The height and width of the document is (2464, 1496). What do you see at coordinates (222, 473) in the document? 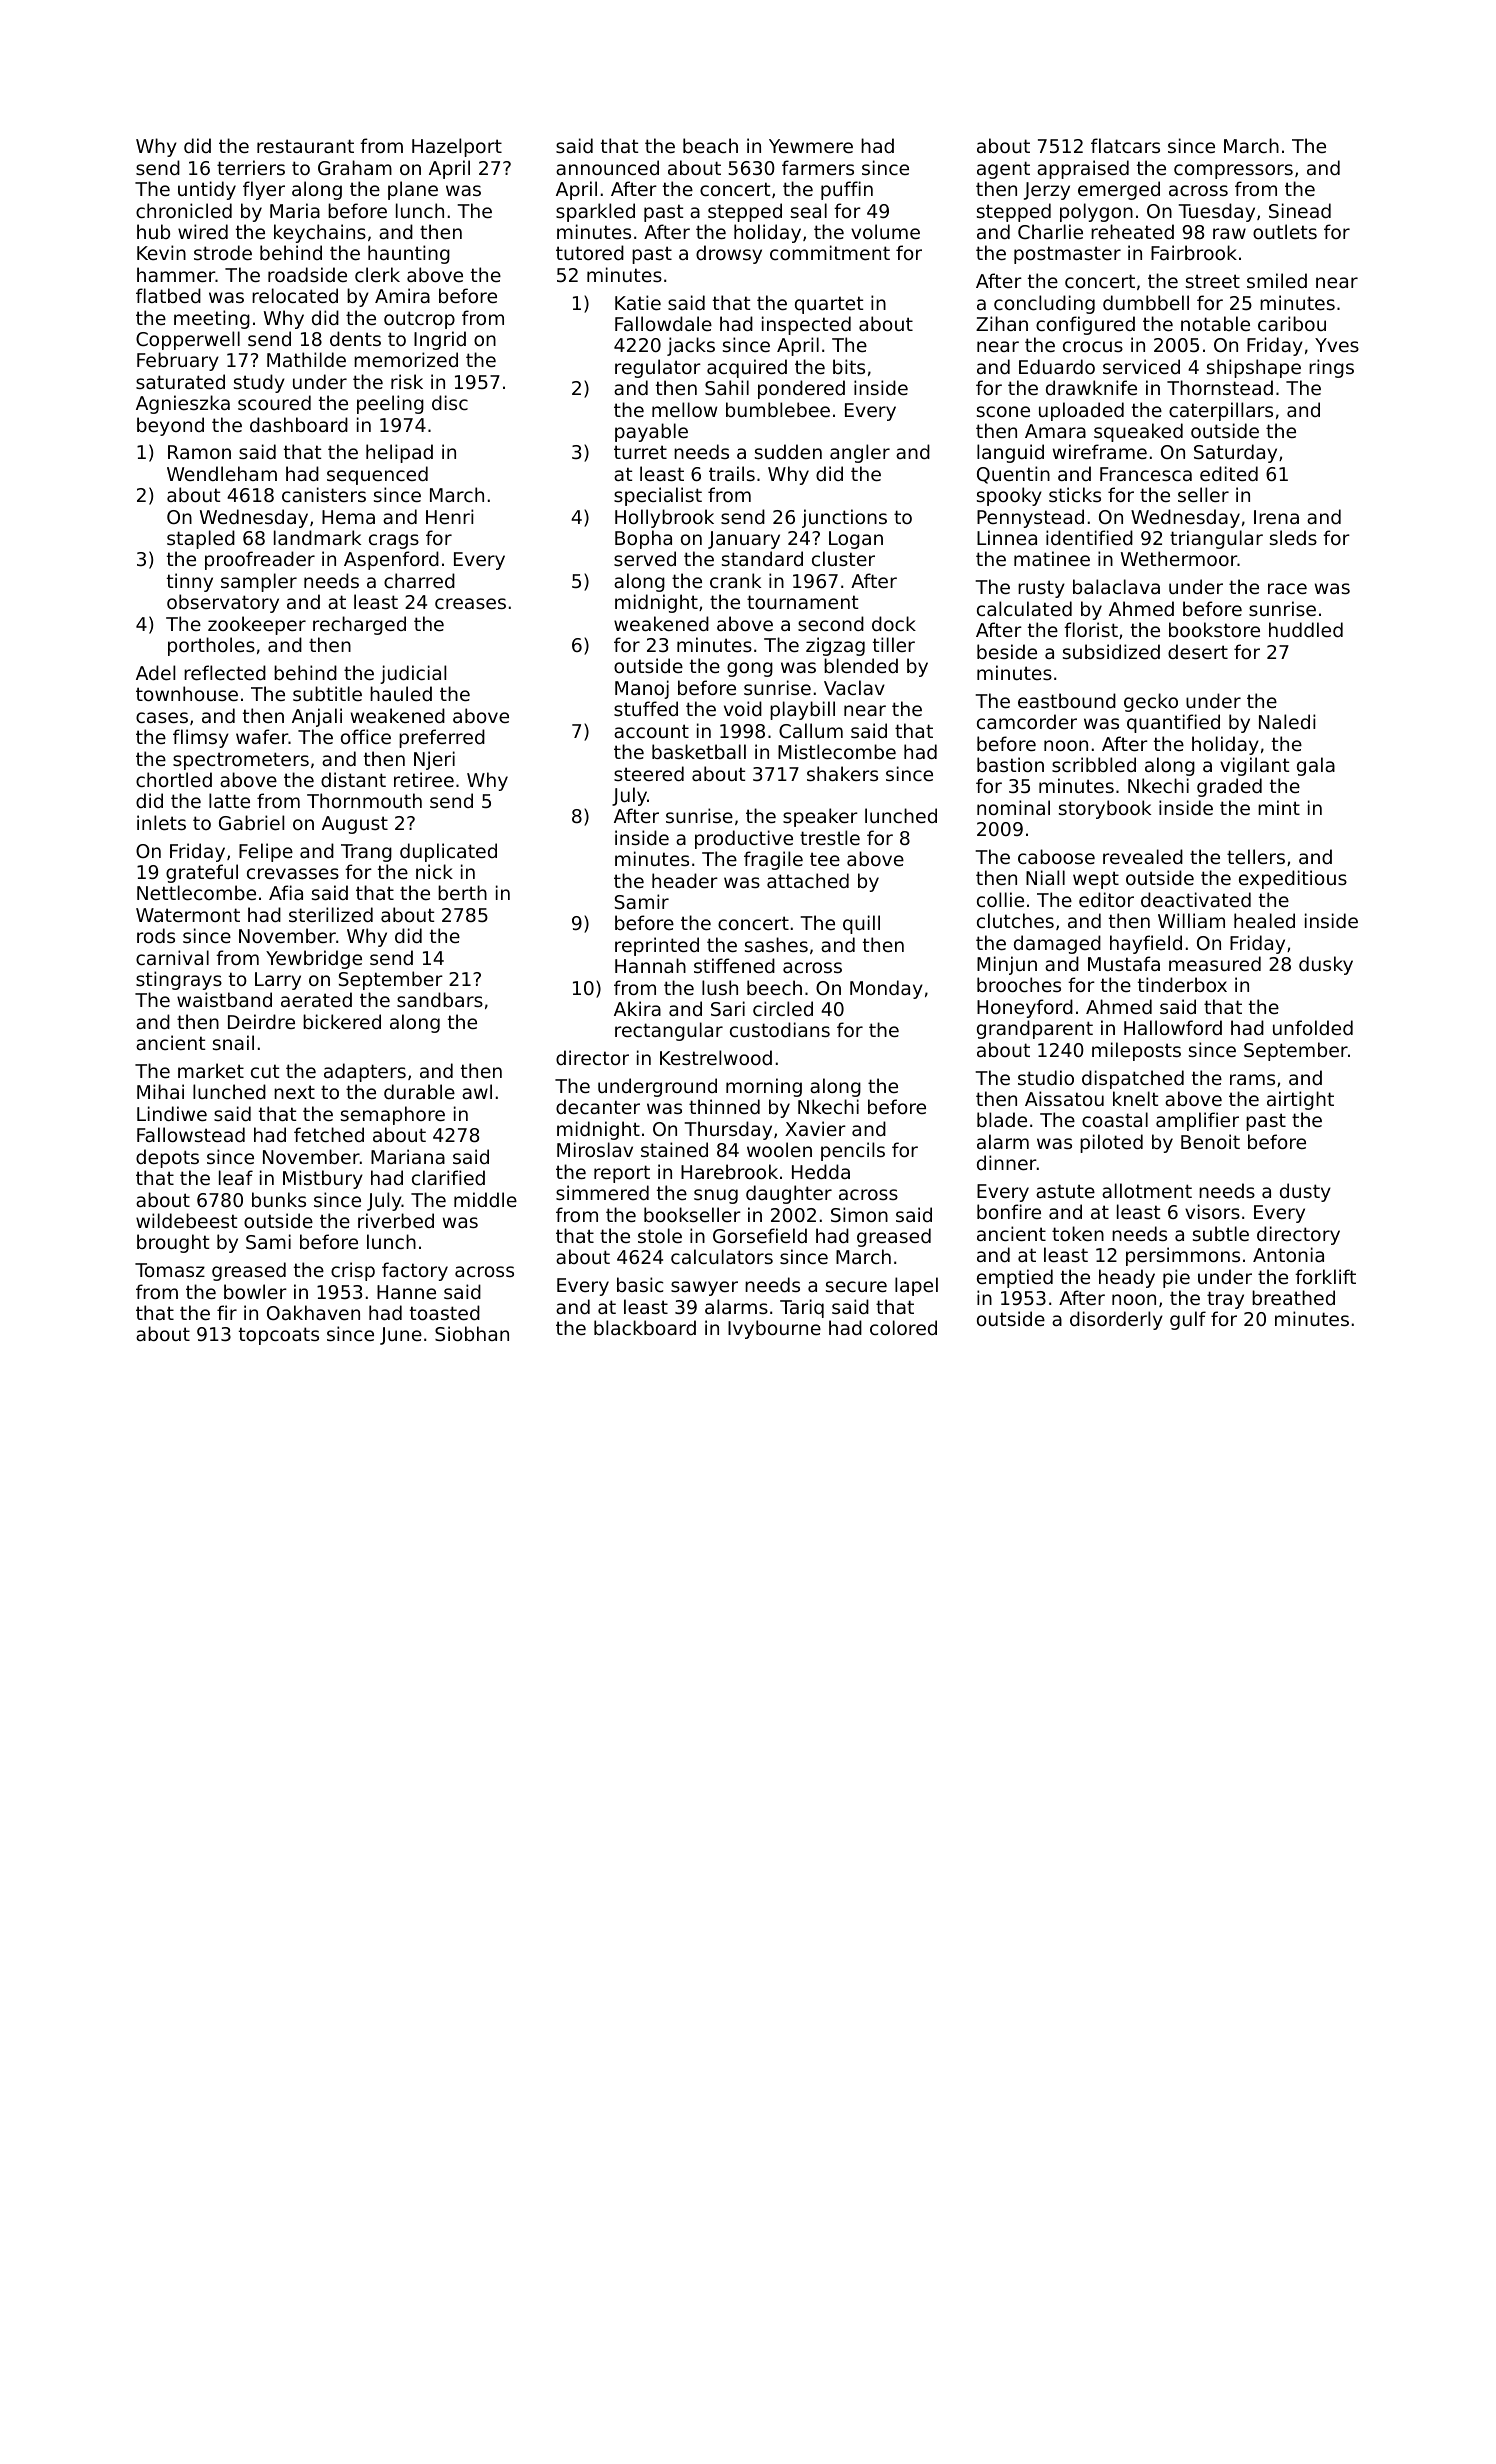
I see `Wendleham` at bounding box center [222, 473].
